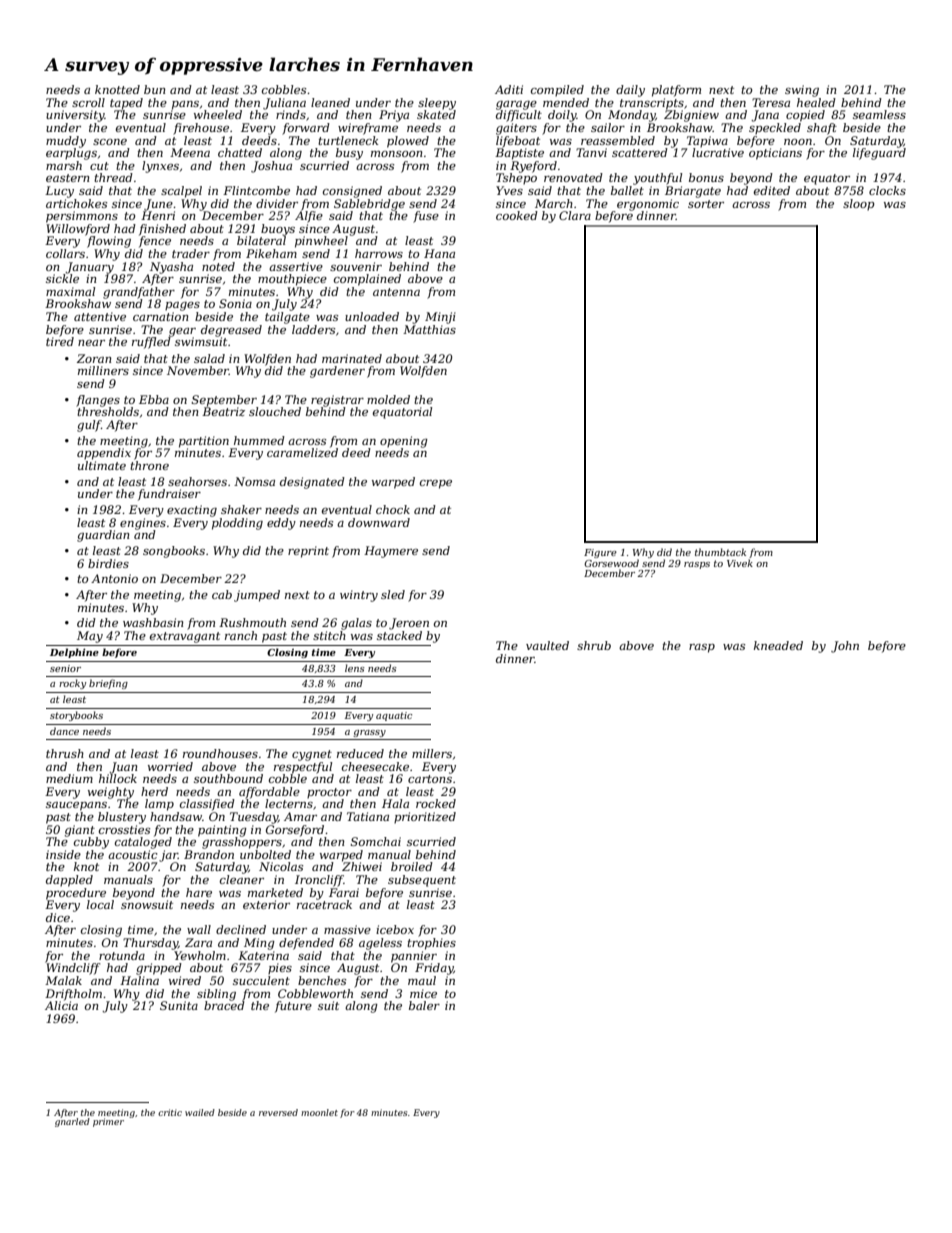 This image has width=952, height=1233. Describe the element at coordinates (845, 647) in the image. I see `John` at that location.
